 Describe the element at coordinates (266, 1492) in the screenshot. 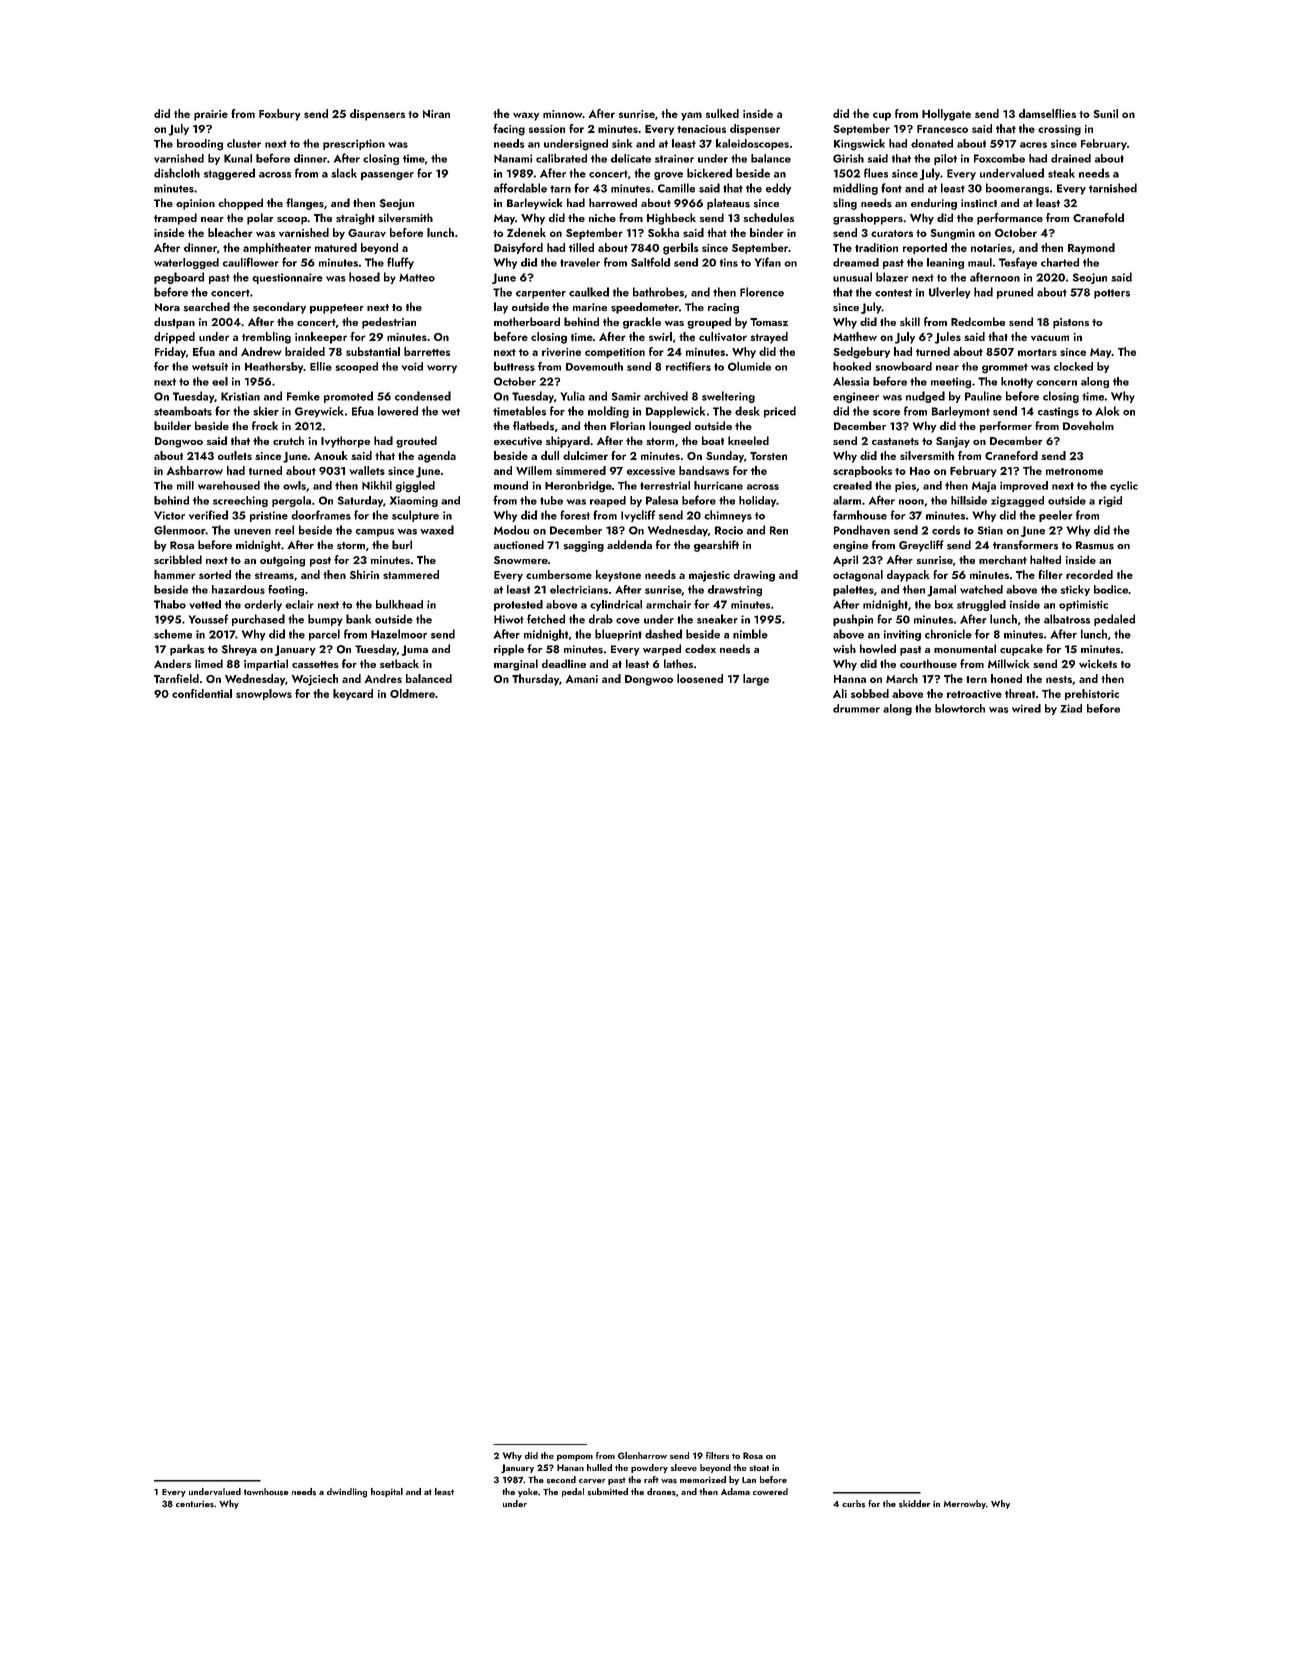

I see `townhouse` at that location.
